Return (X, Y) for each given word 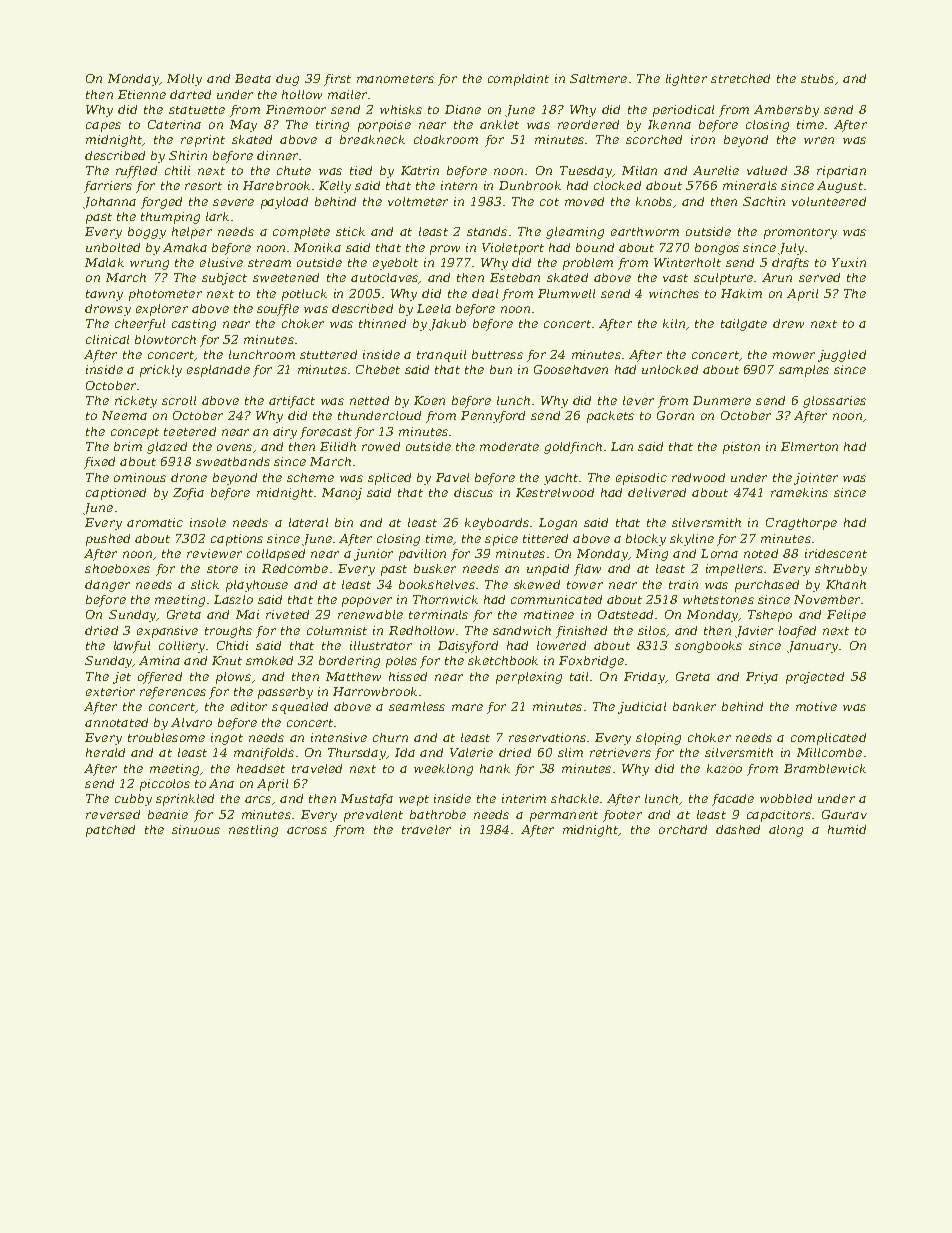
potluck (304, 295)
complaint (518, 80)
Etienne (142, 94)
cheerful (140, 325)
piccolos (165, 785)
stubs (817, 78)
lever (638, 400)
